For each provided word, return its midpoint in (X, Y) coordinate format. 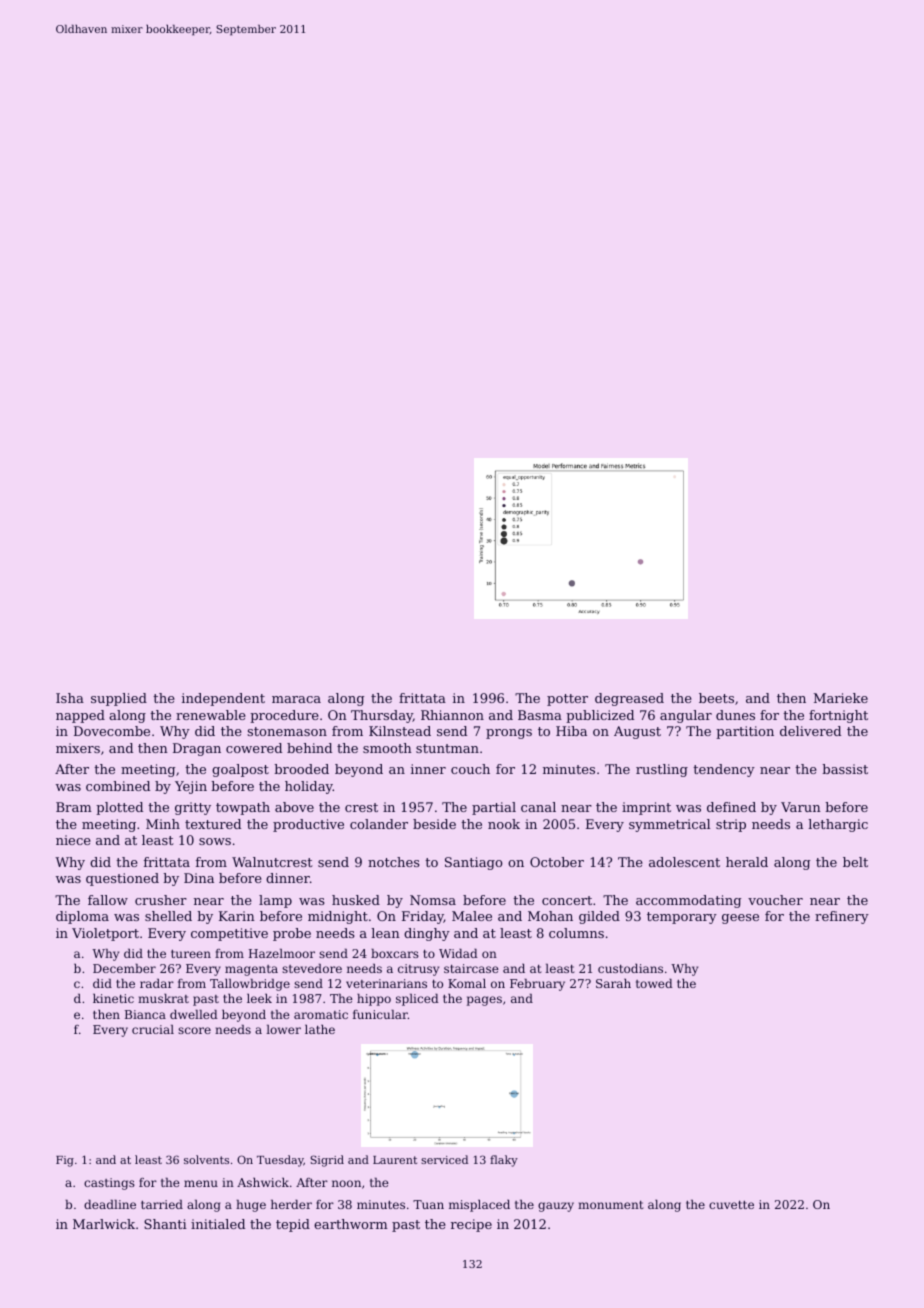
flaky (504, 1161)
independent (223, 699)
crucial (153, 1029)
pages (484, 1001)
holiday (309, 787)
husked (356, 900)
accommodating (688, 901)
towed (654, 983)
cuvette (731, 1205)
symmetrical (669, 825)
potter (567, 700)
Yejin (191, 787)
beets (716, 698)
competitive (229, 934)
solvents (206, 1159)
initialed (218, 1224)
